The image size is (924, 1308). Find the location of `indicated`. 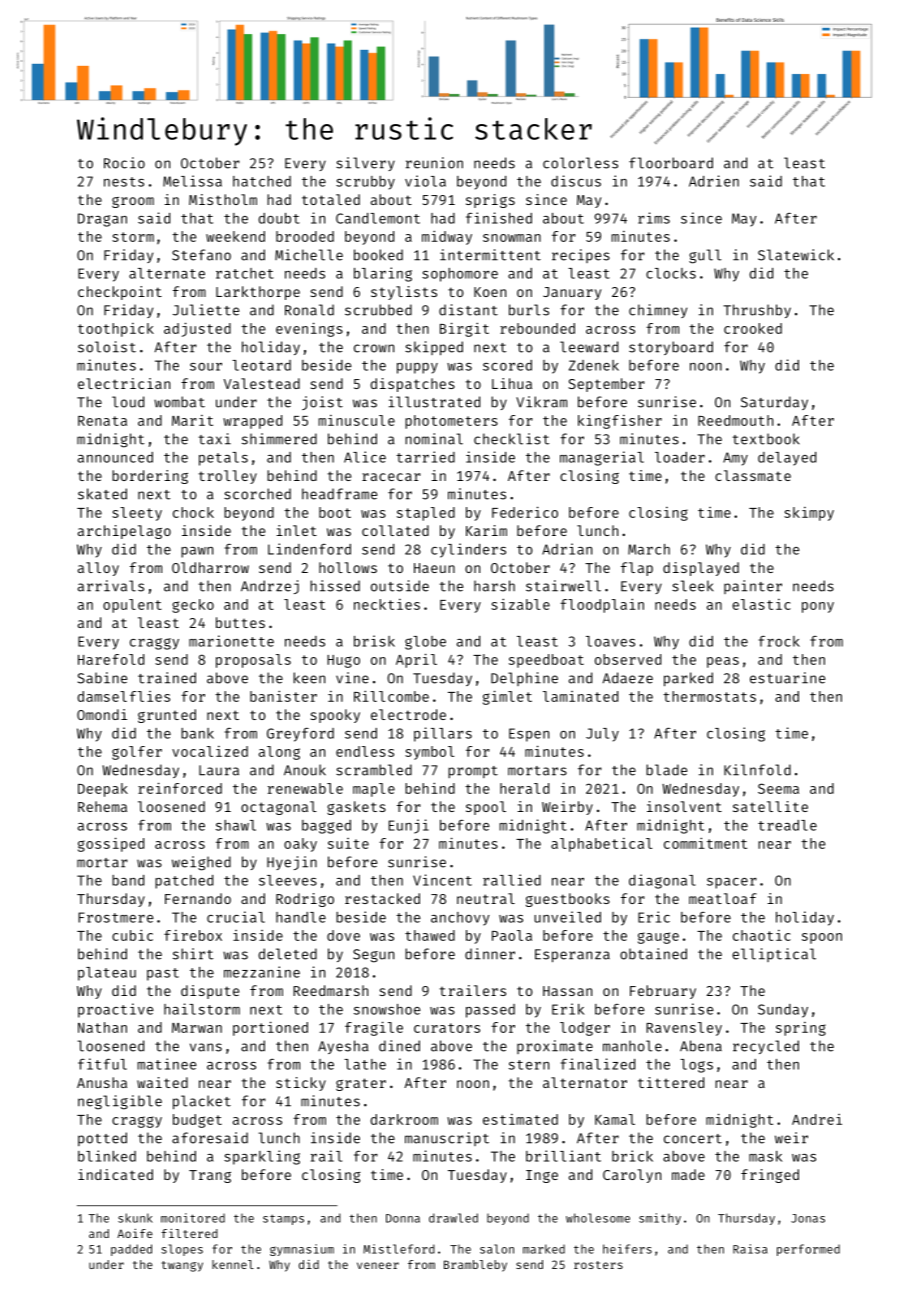

indicated is located at coordinates (115, 1174).
